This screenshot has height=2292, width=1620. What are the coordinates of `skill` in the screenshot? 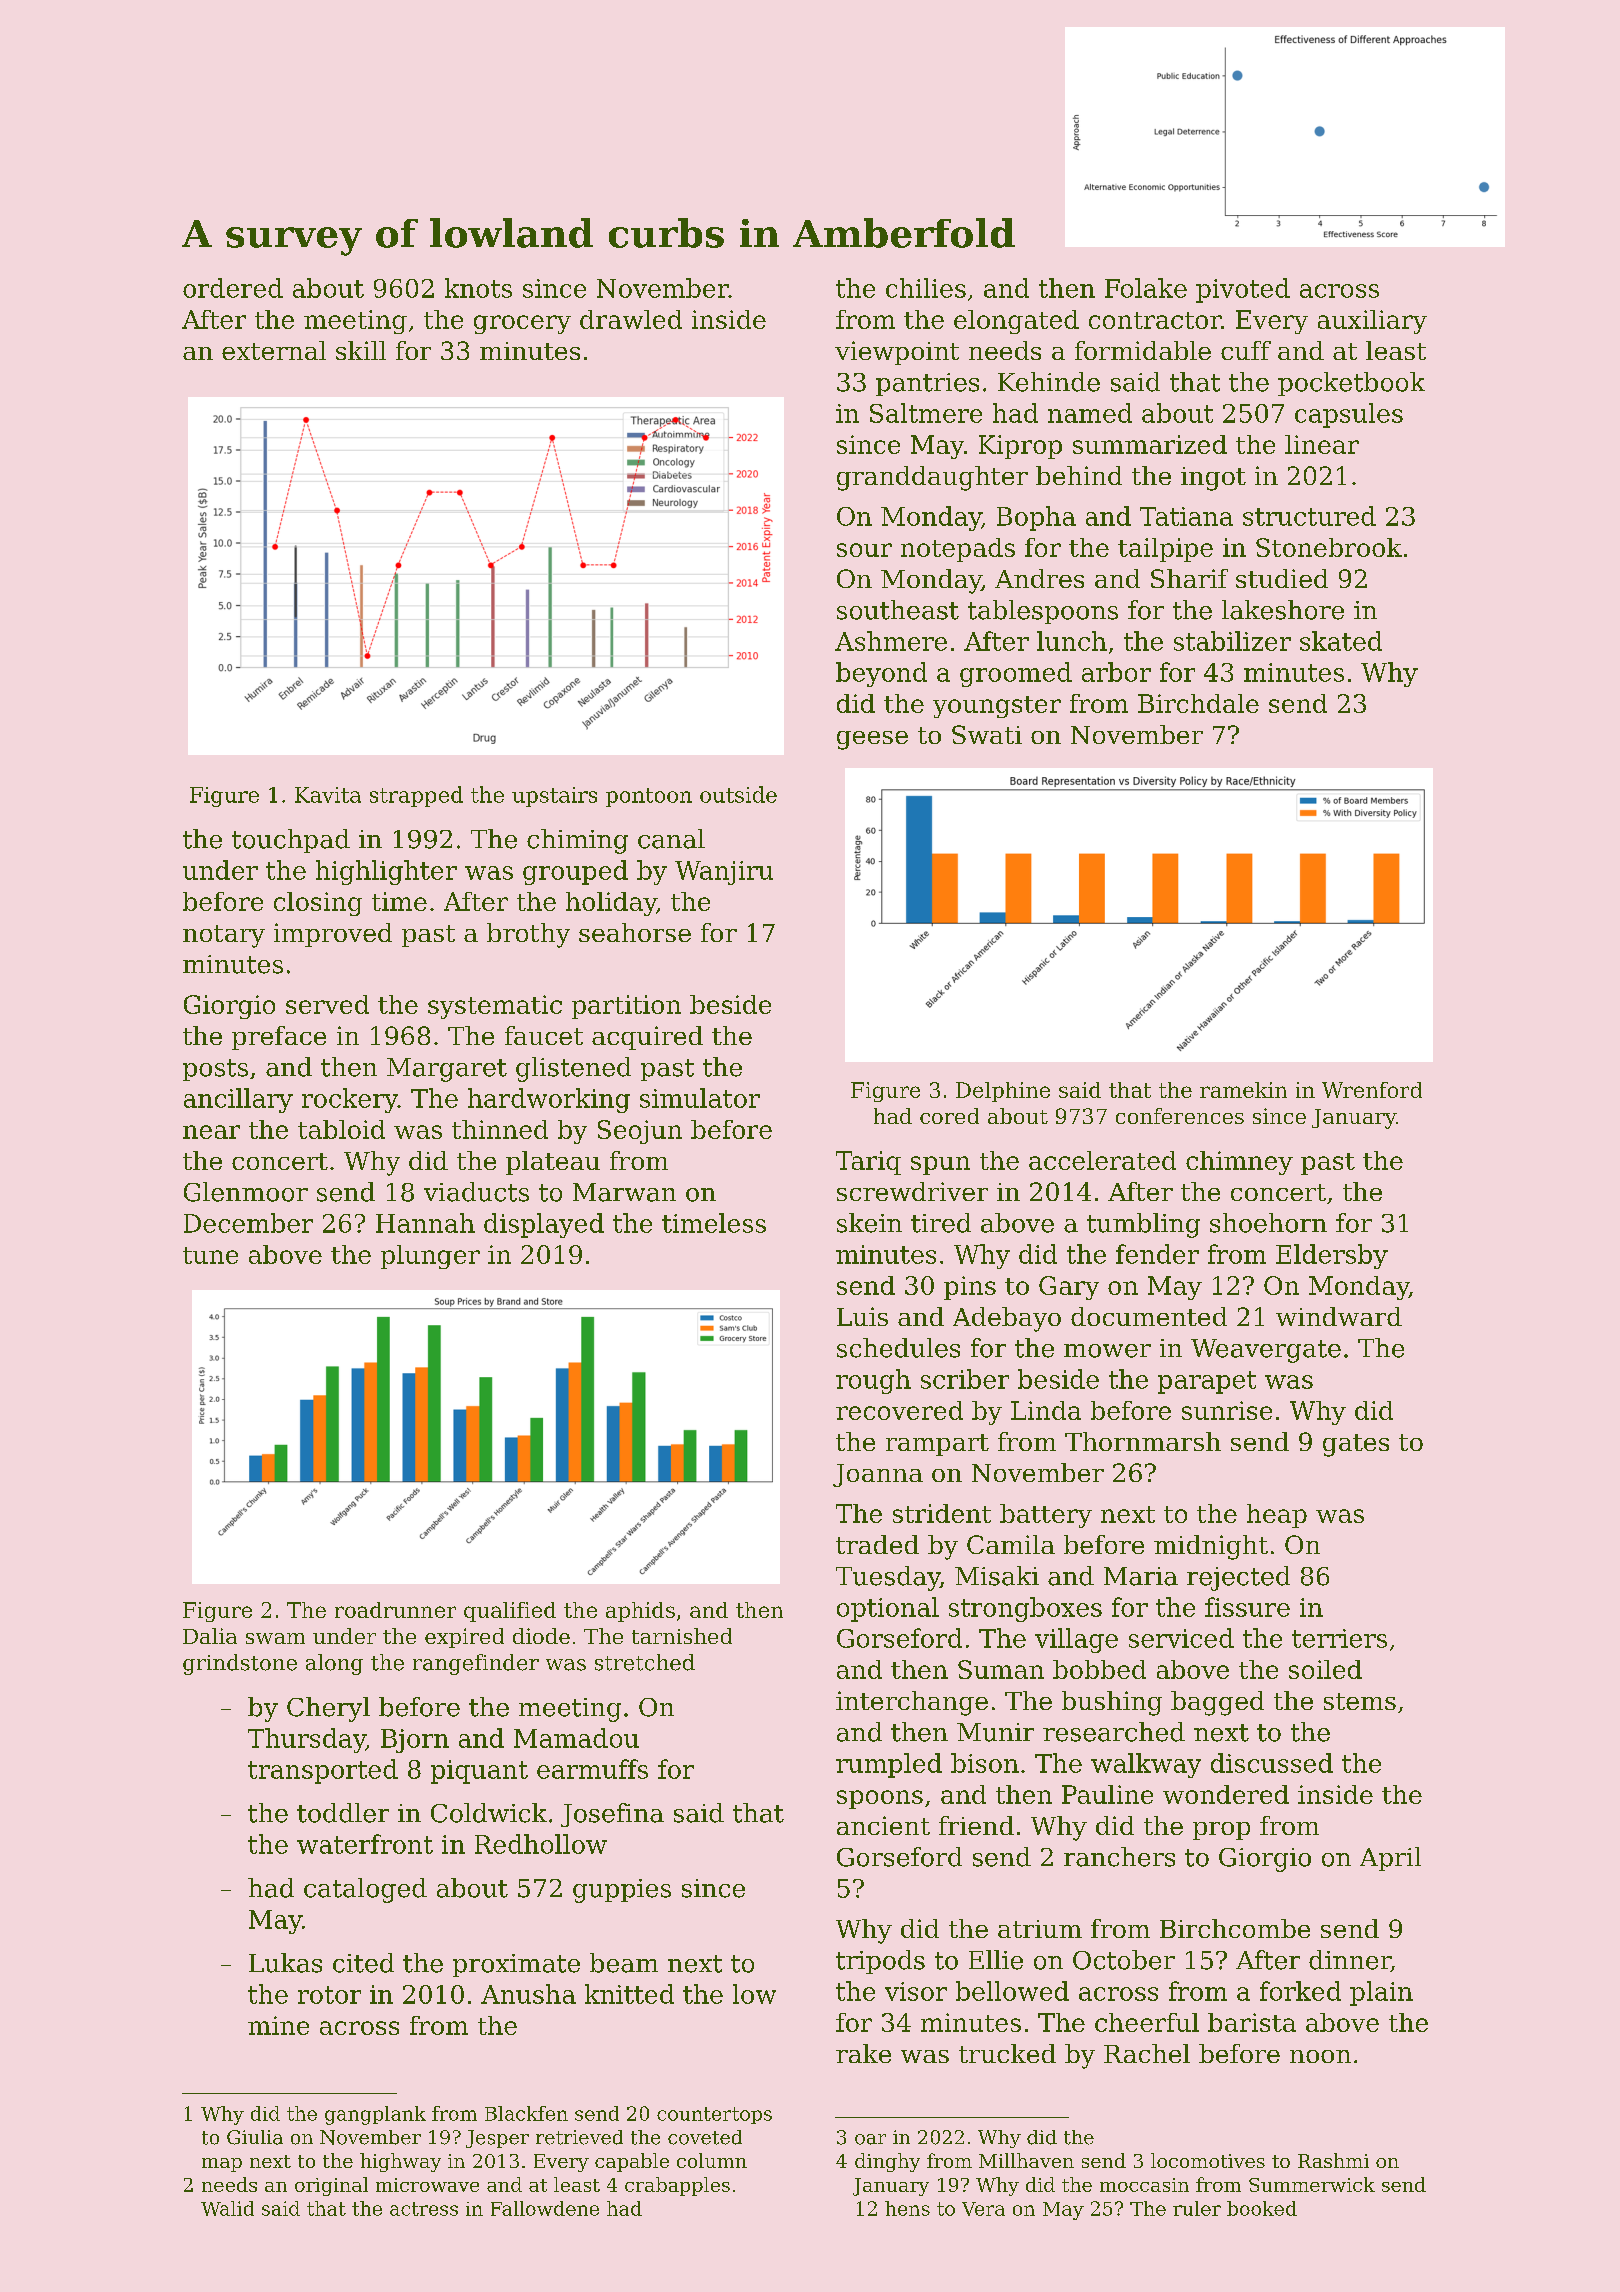 It's located at (361, 350).
